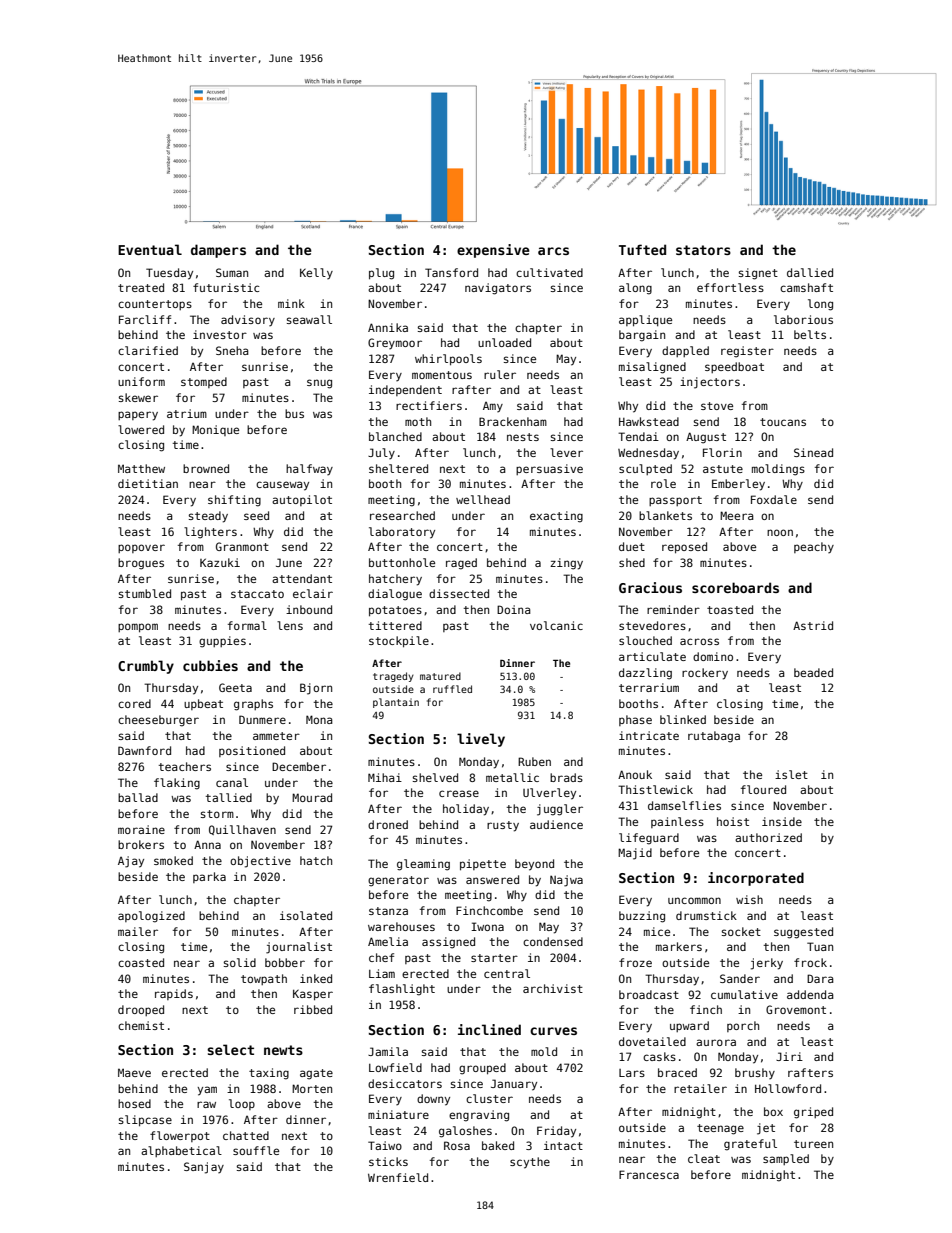  I want to click on loop, so click(242, 1104).
